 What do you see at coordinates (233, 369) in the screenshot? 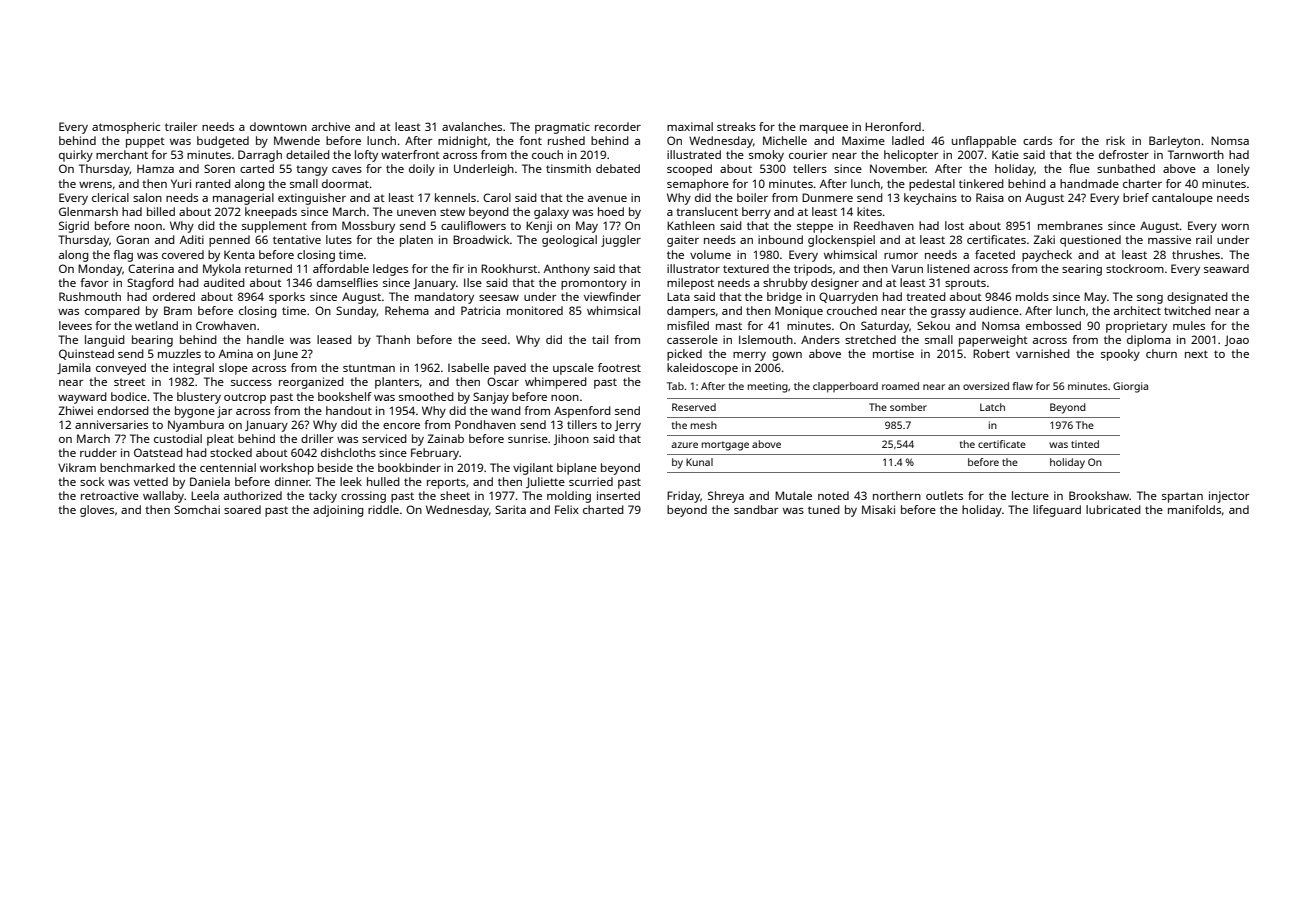
I see `slope` at bounding box center [233, 369].
